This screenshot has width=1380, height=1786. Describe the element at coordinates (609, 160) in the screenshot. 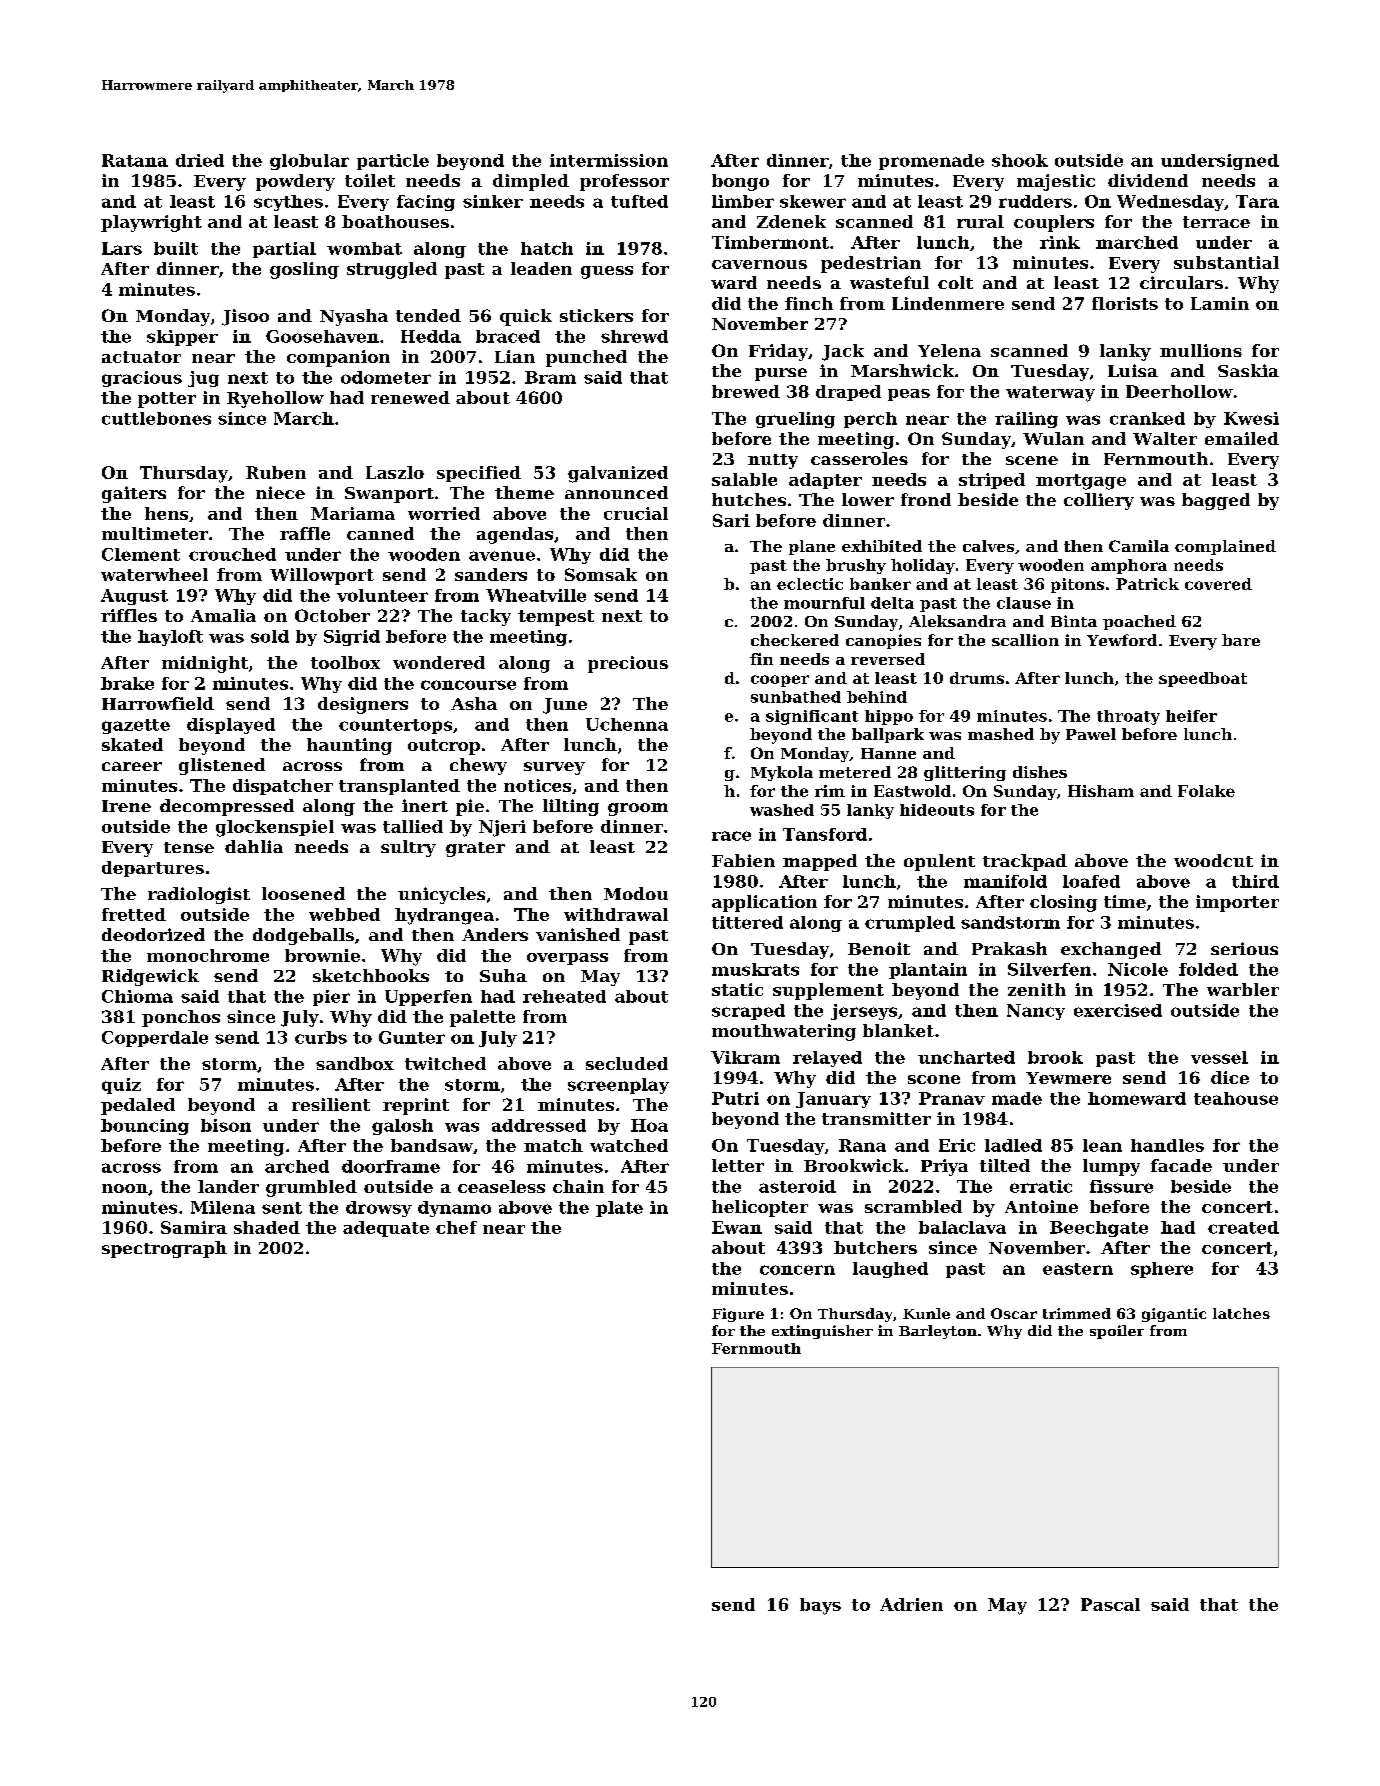

I see `intermission` at that location.
